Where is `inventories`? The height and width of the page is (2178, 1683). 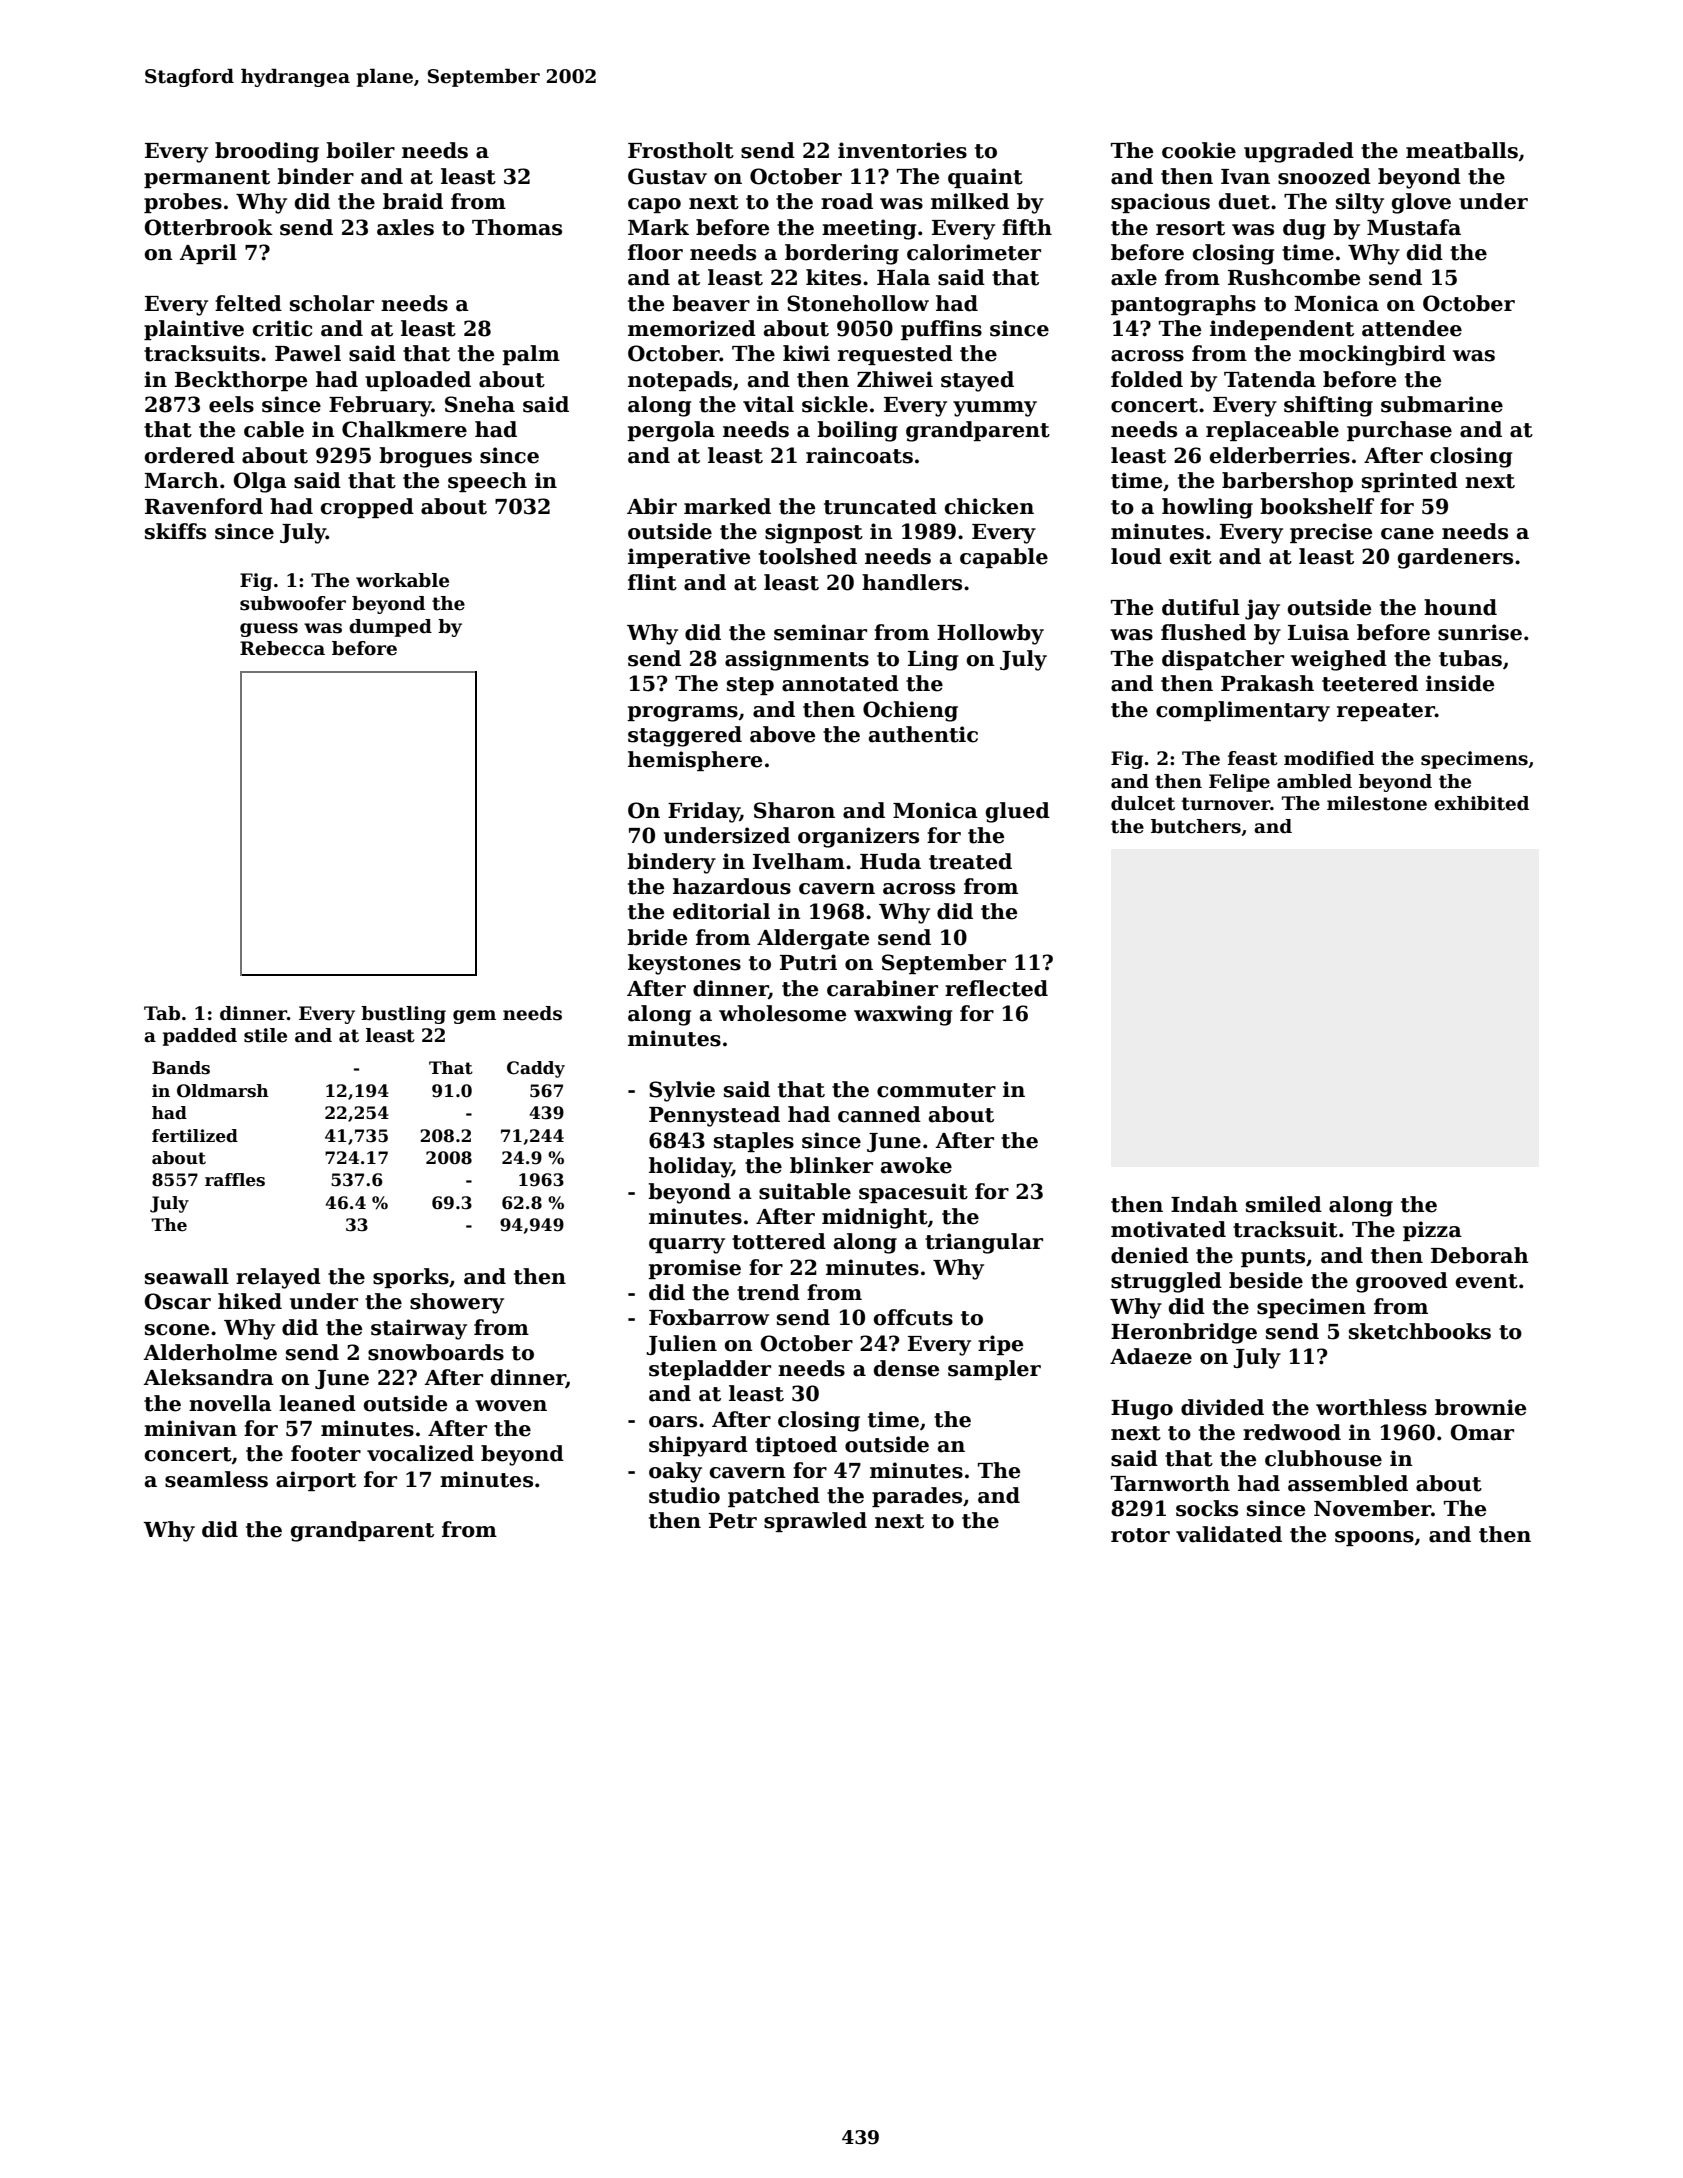 inventories is located at coordinates (902, 150).
